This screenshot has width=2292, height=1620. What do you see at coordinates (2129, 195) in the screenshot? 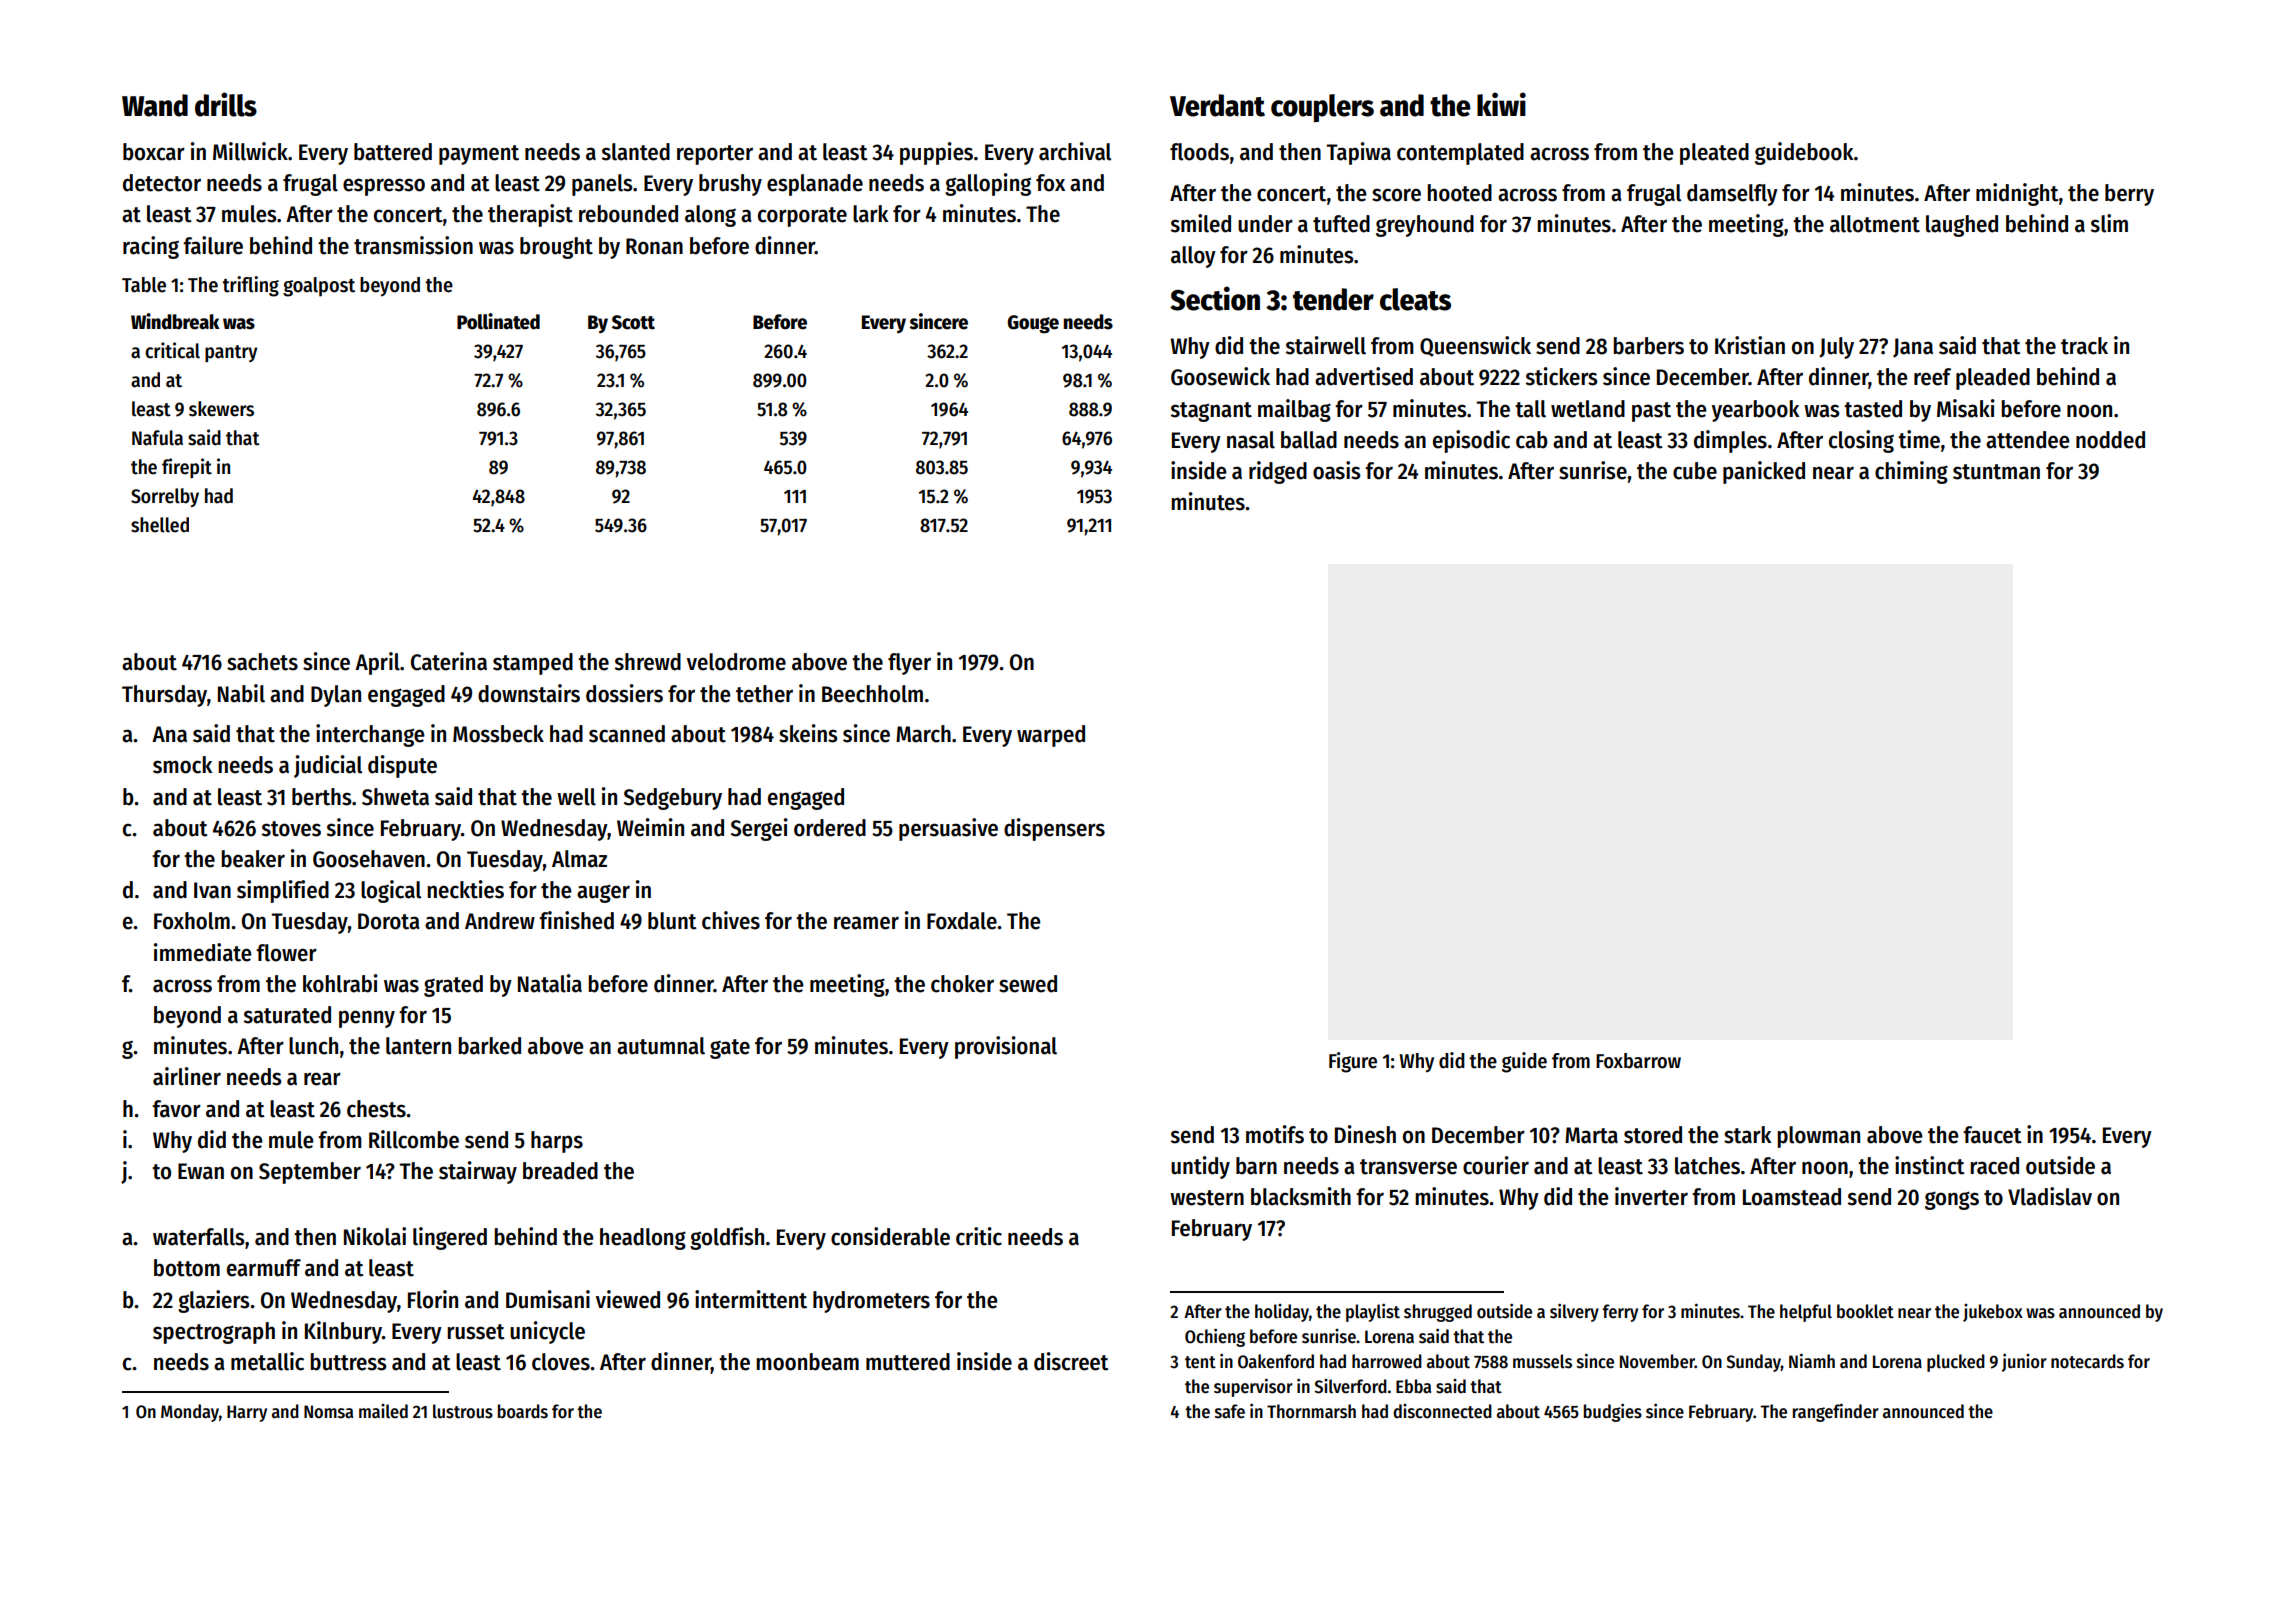
I see `berry` at bounding box center [2129, 195].
